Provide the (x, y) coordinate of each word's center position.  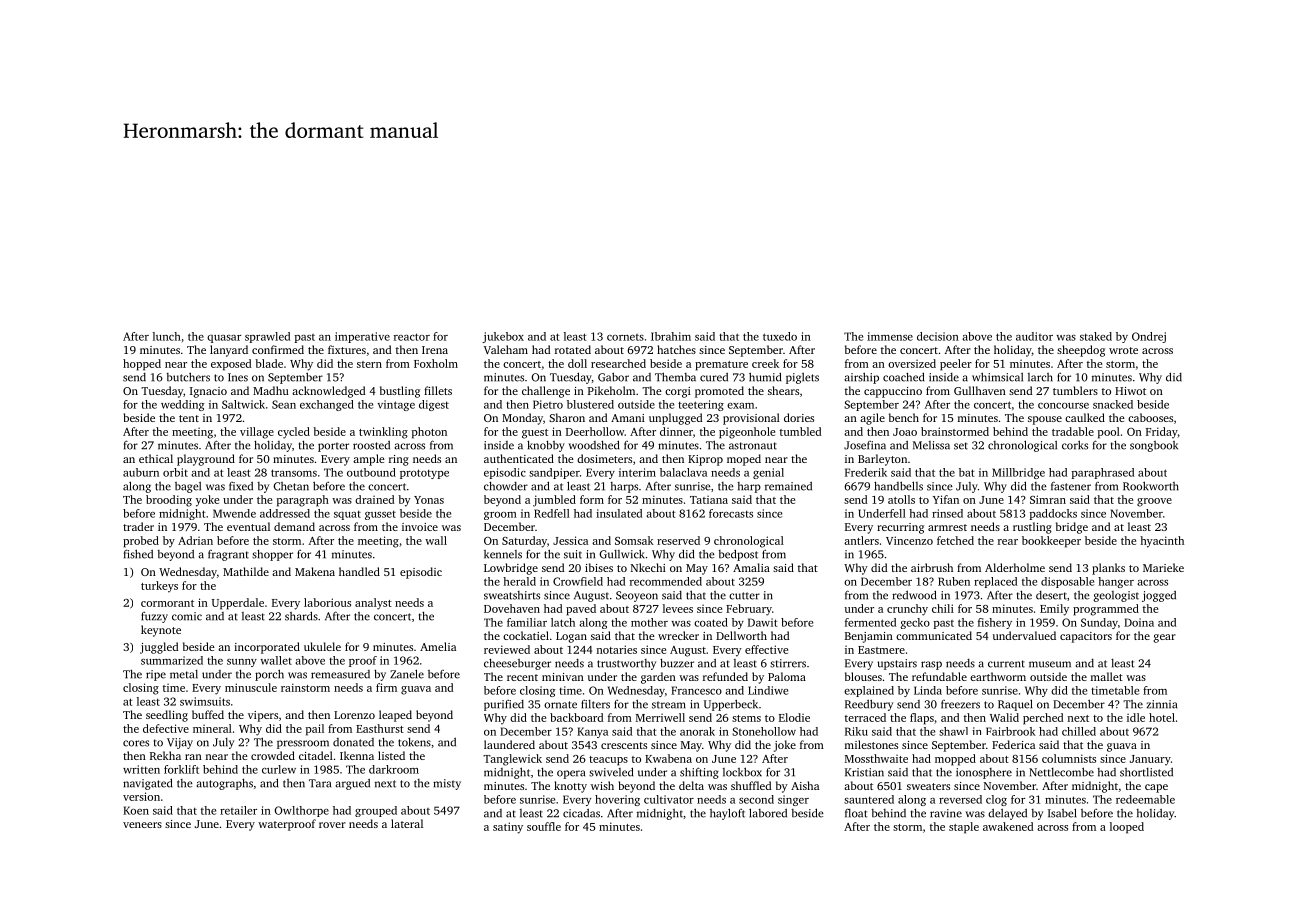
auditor (1034, 336)
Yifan (946, 499)
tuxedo (780, 336)
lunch (167, 336)
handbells (898, 486)
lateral (407, 823)
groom (500, 516)
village (257, 433)
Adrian (195, 540)
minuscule (251, 687)
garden (658, 678)
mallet (1107, 676)
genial (768, 473)
